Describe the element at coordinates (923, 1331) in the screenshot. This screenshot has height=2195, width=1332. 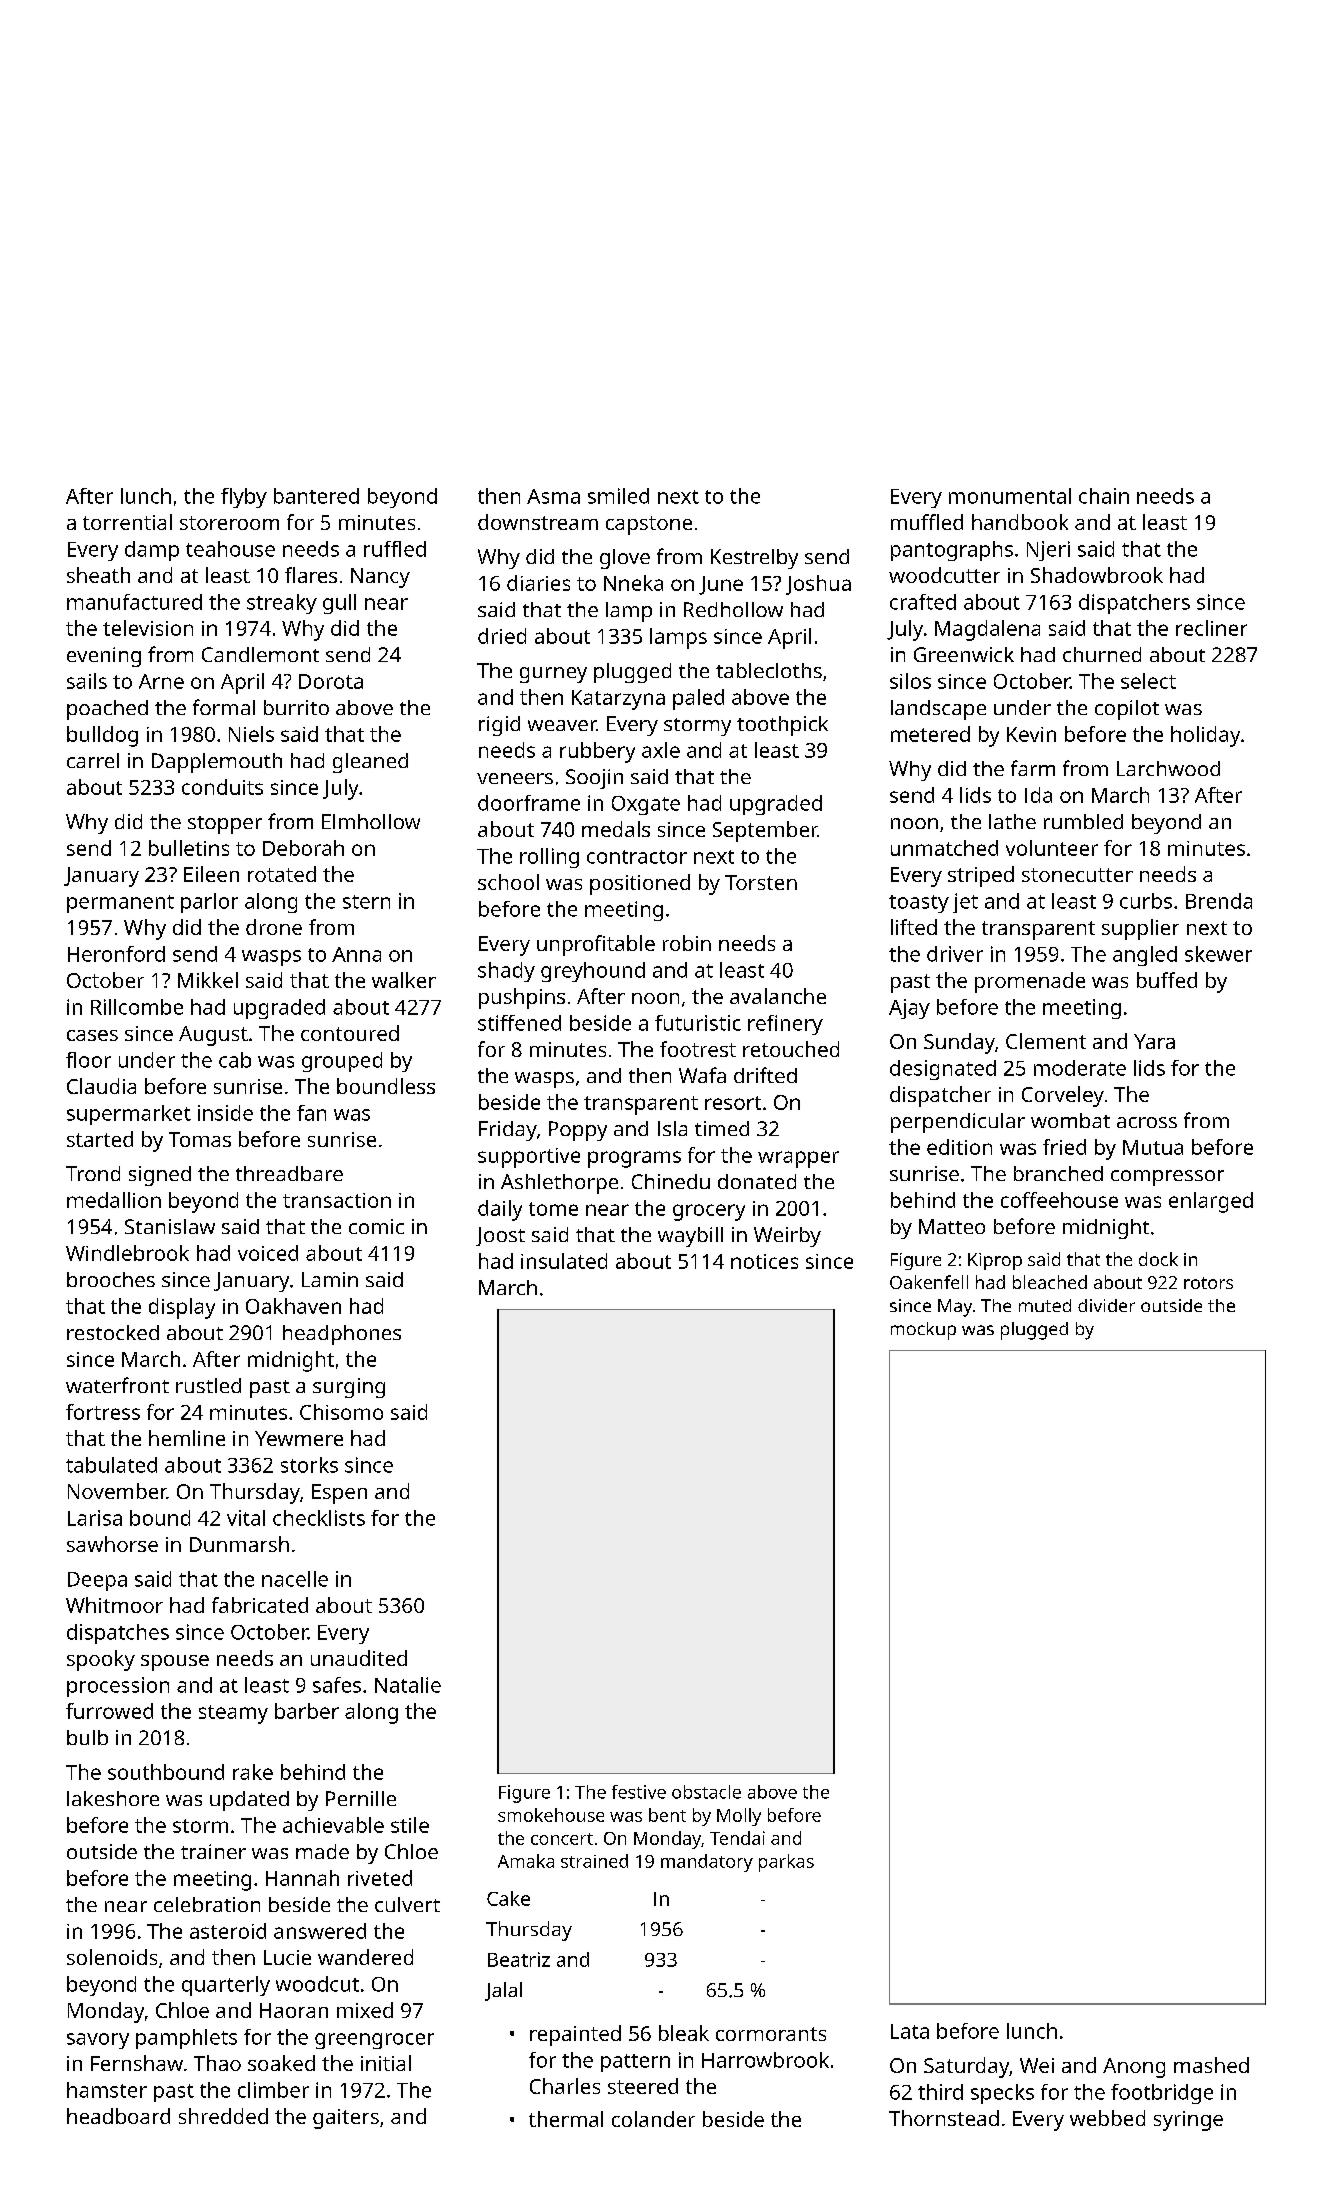
I see `mockup` at that location.
